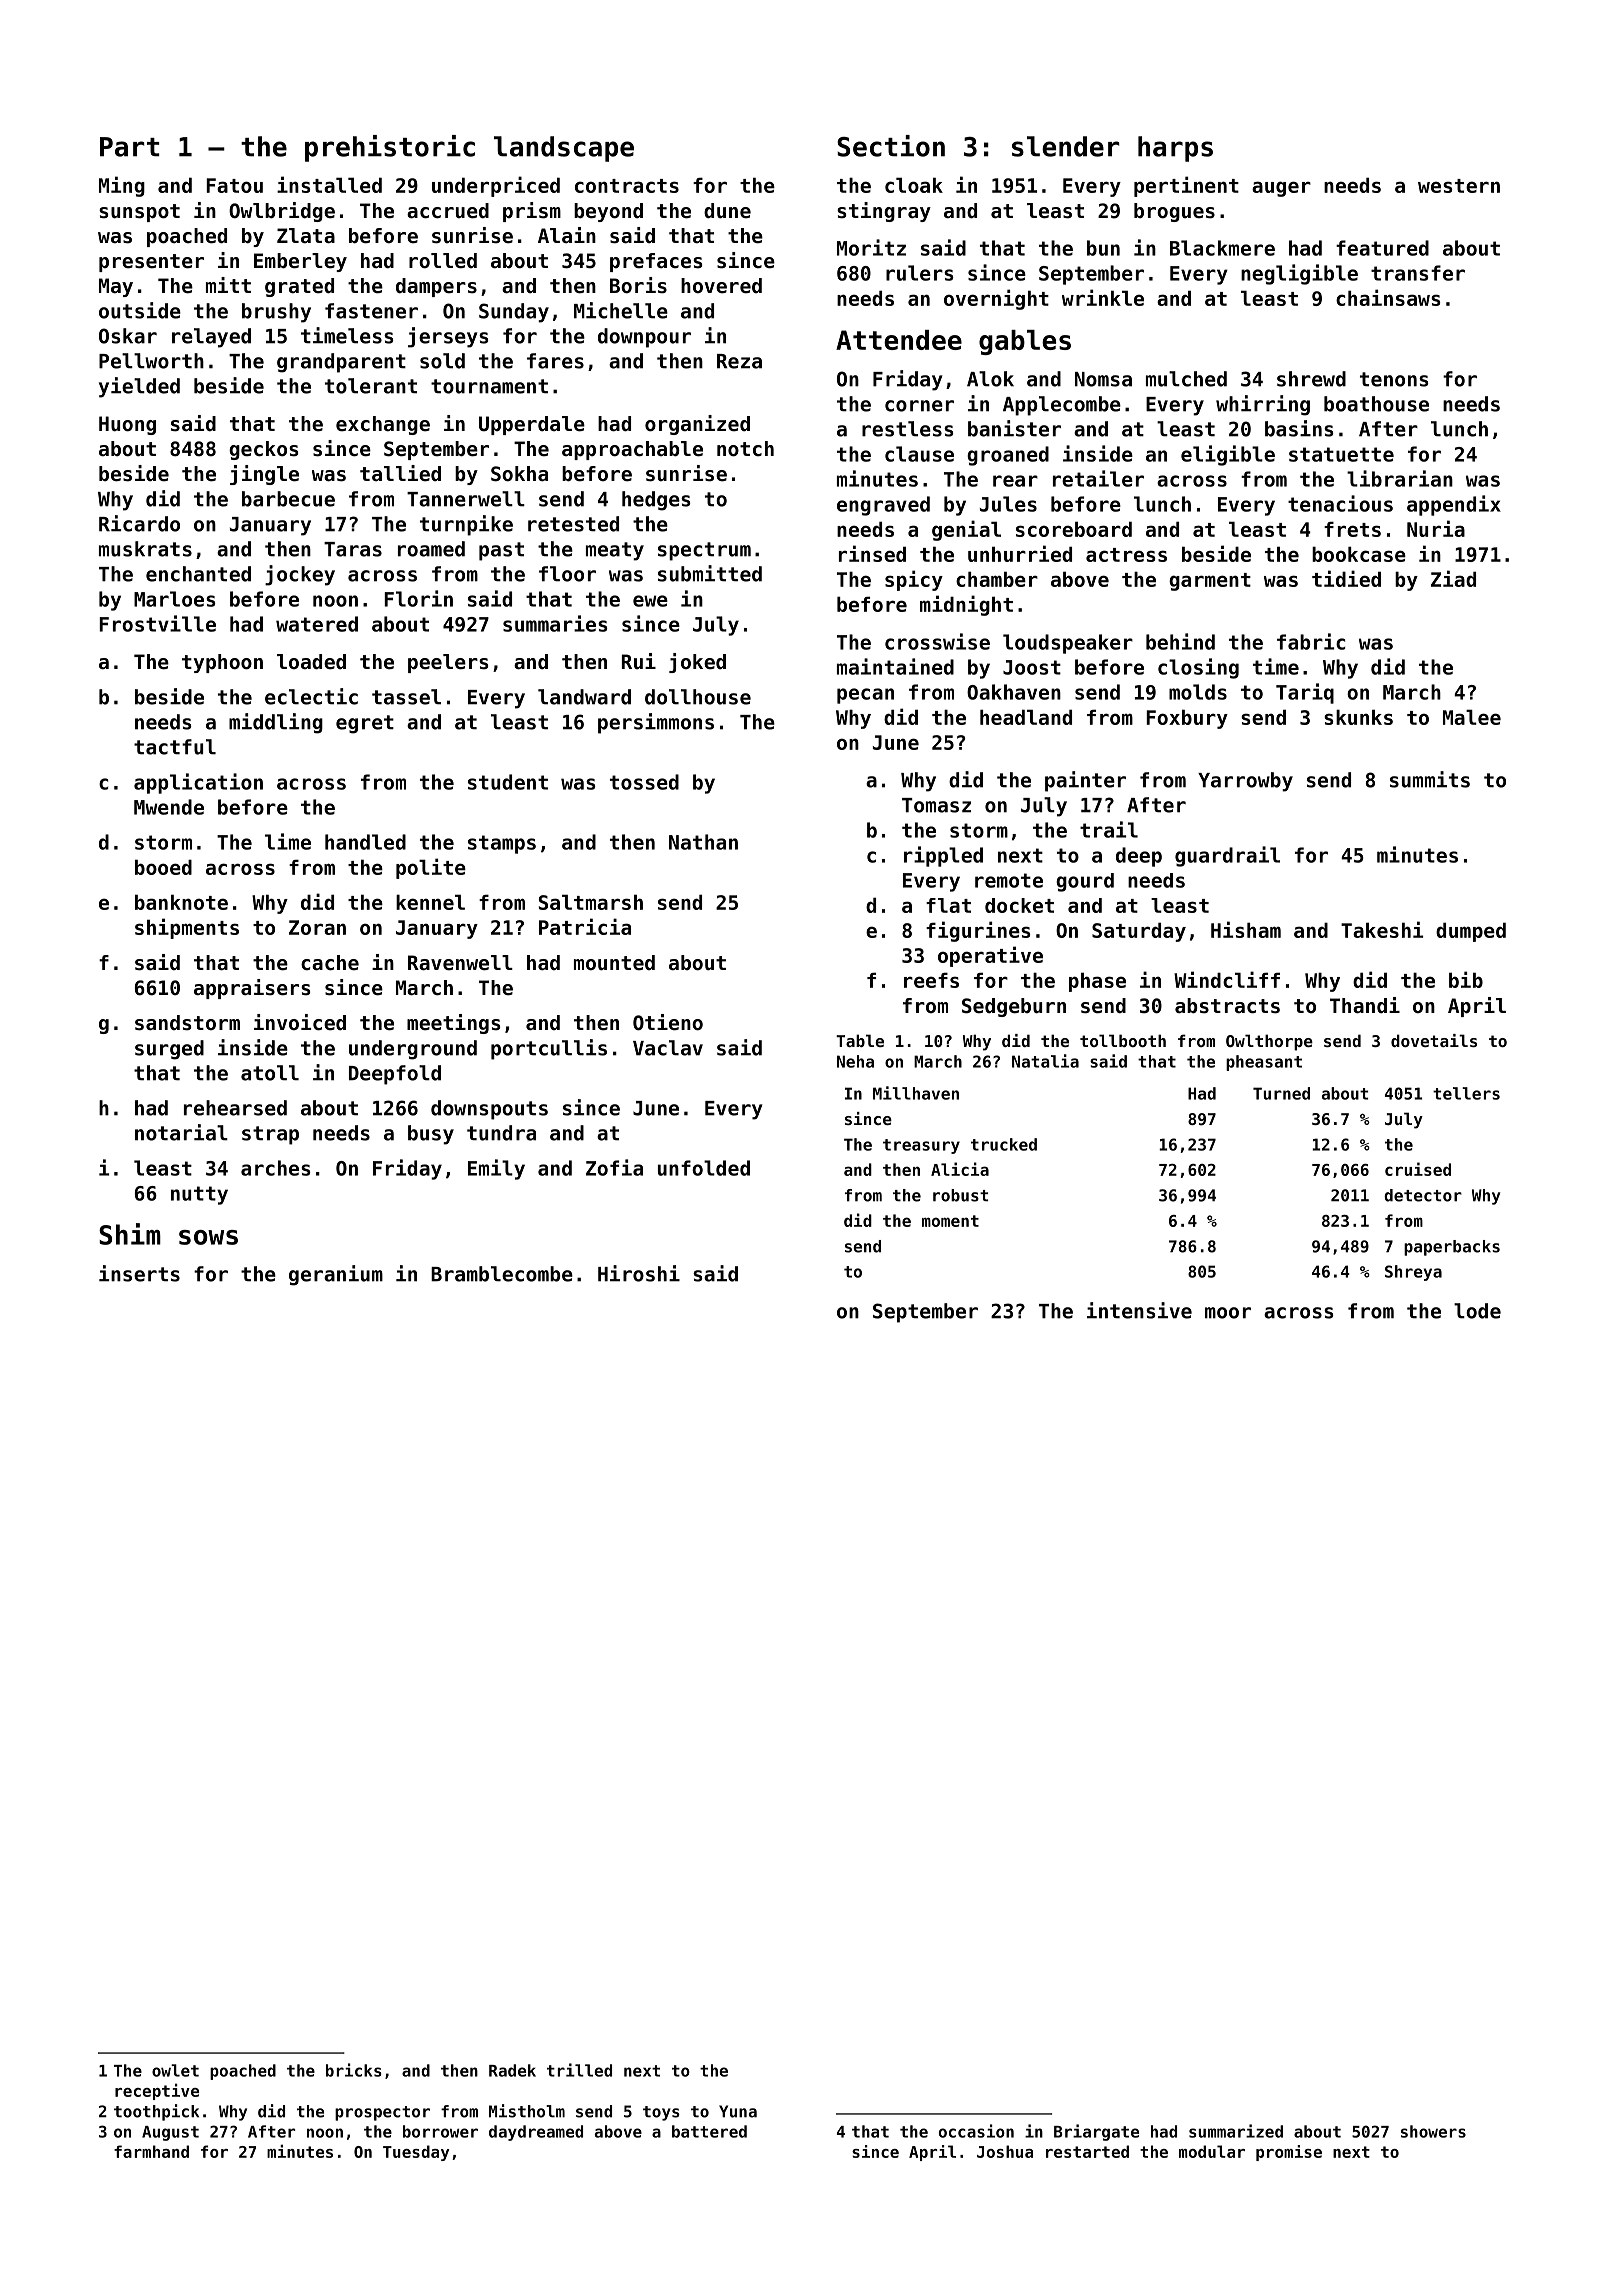  Describe the element at coordinates (169, 1050) in the screenshot. I see `surged` at that location.
